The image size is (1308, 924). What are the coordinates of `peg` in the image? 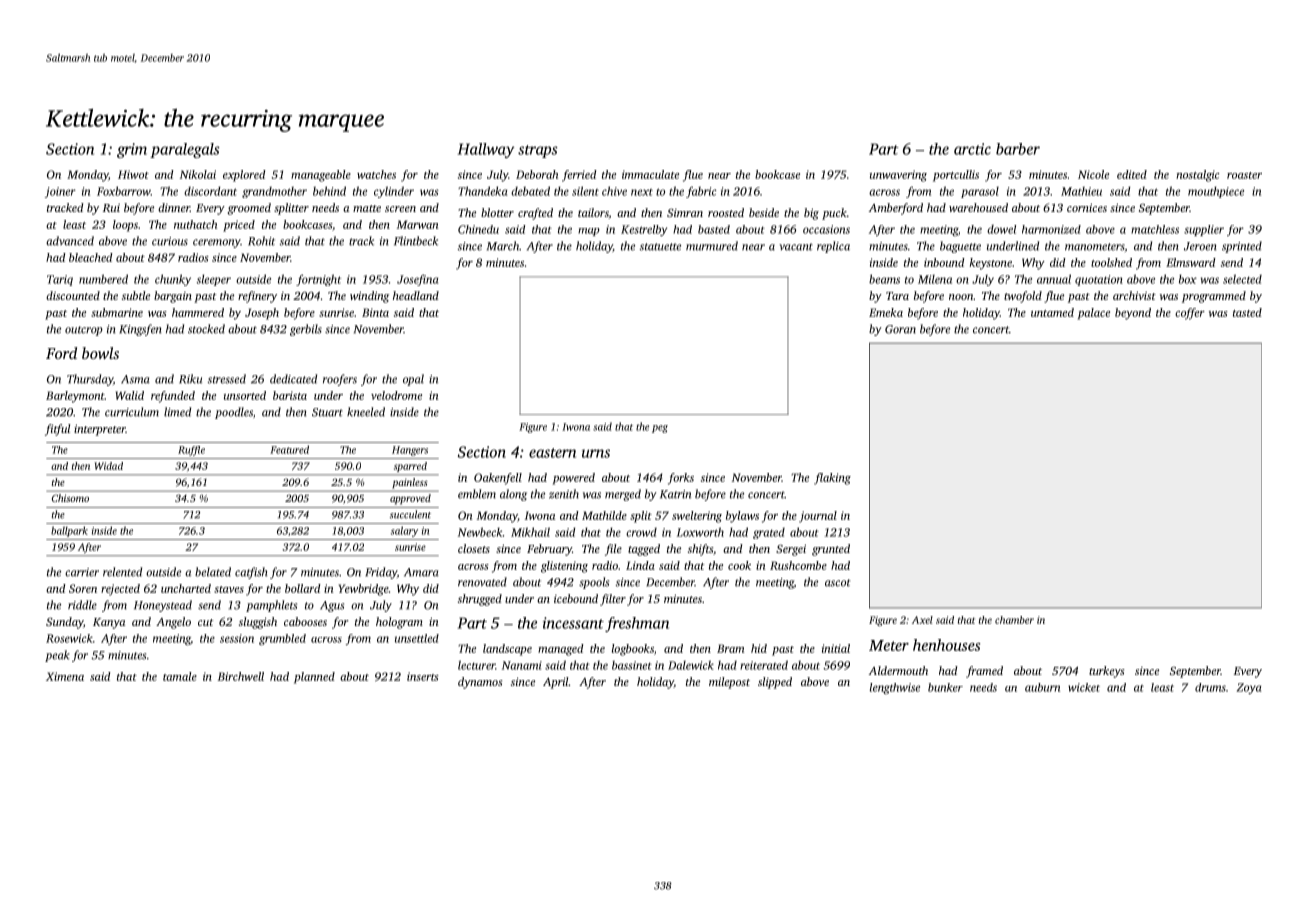 It's located at (660, 429).
